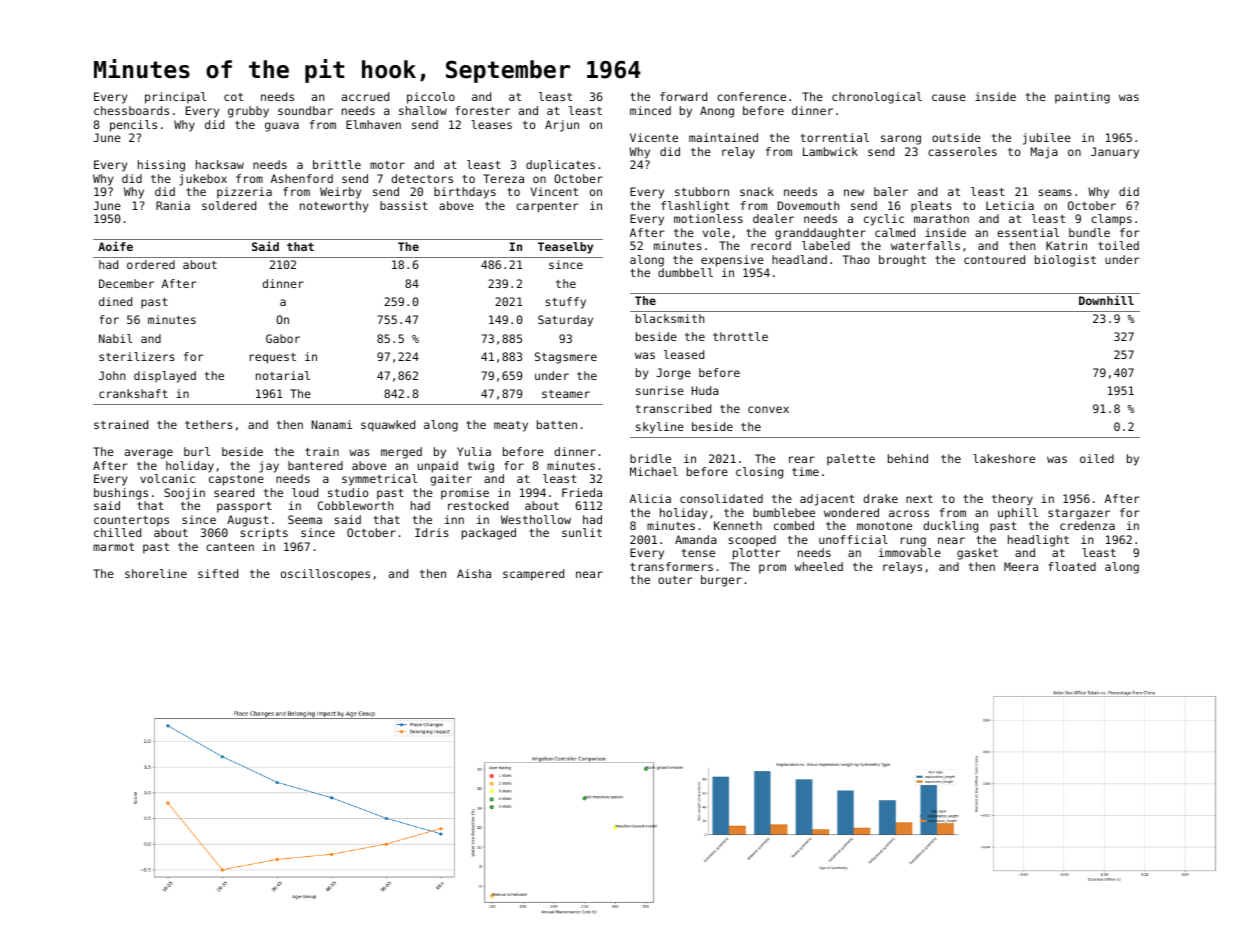 The image size is (1233, 952). What do you see at coordinates (283, 375) in the screenshot?
I see `notarial` at bounding box center [283, 375].
